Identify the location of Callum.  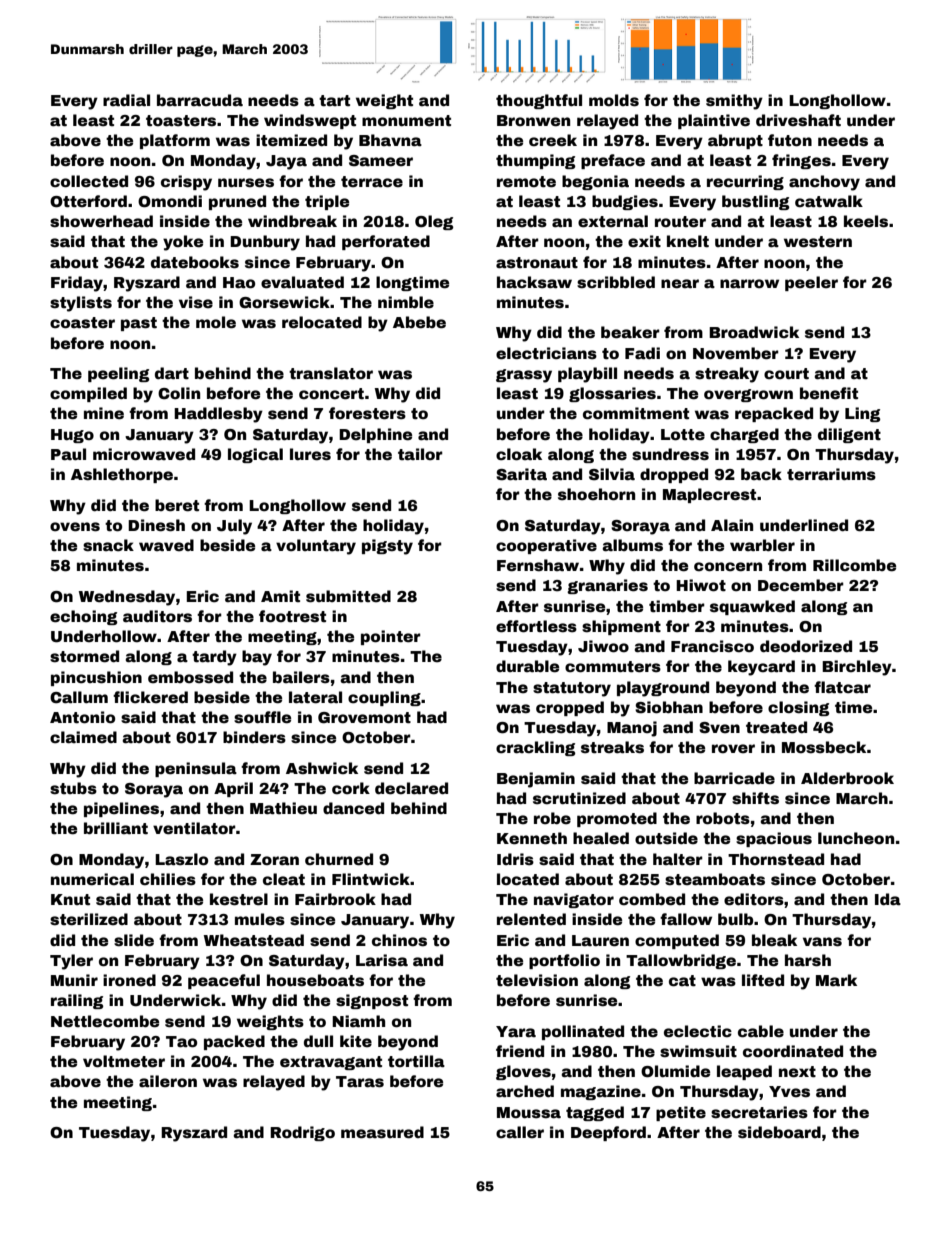
(79, 697).
